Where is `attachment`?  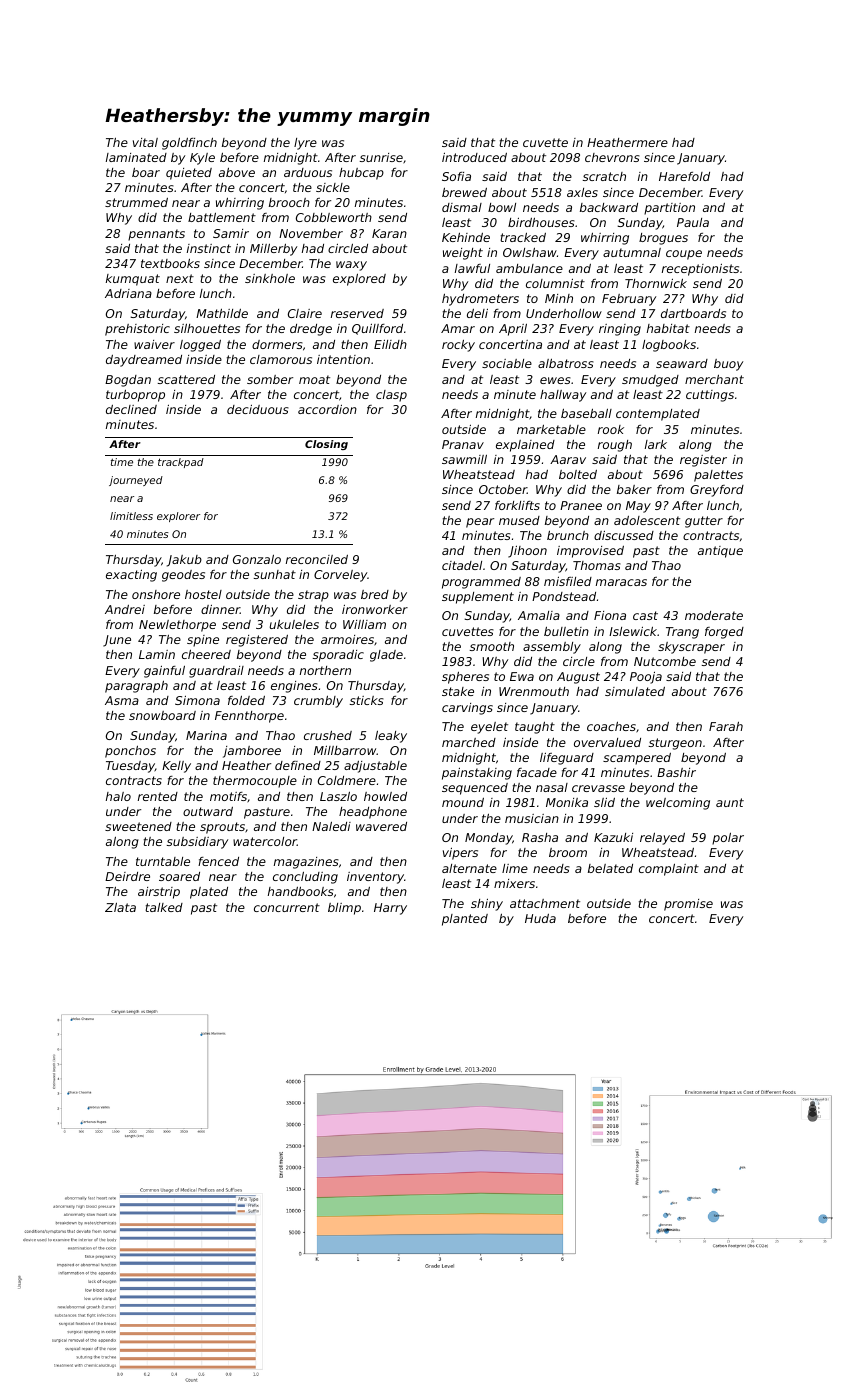
attachment is located at coordinates (545, 903).
